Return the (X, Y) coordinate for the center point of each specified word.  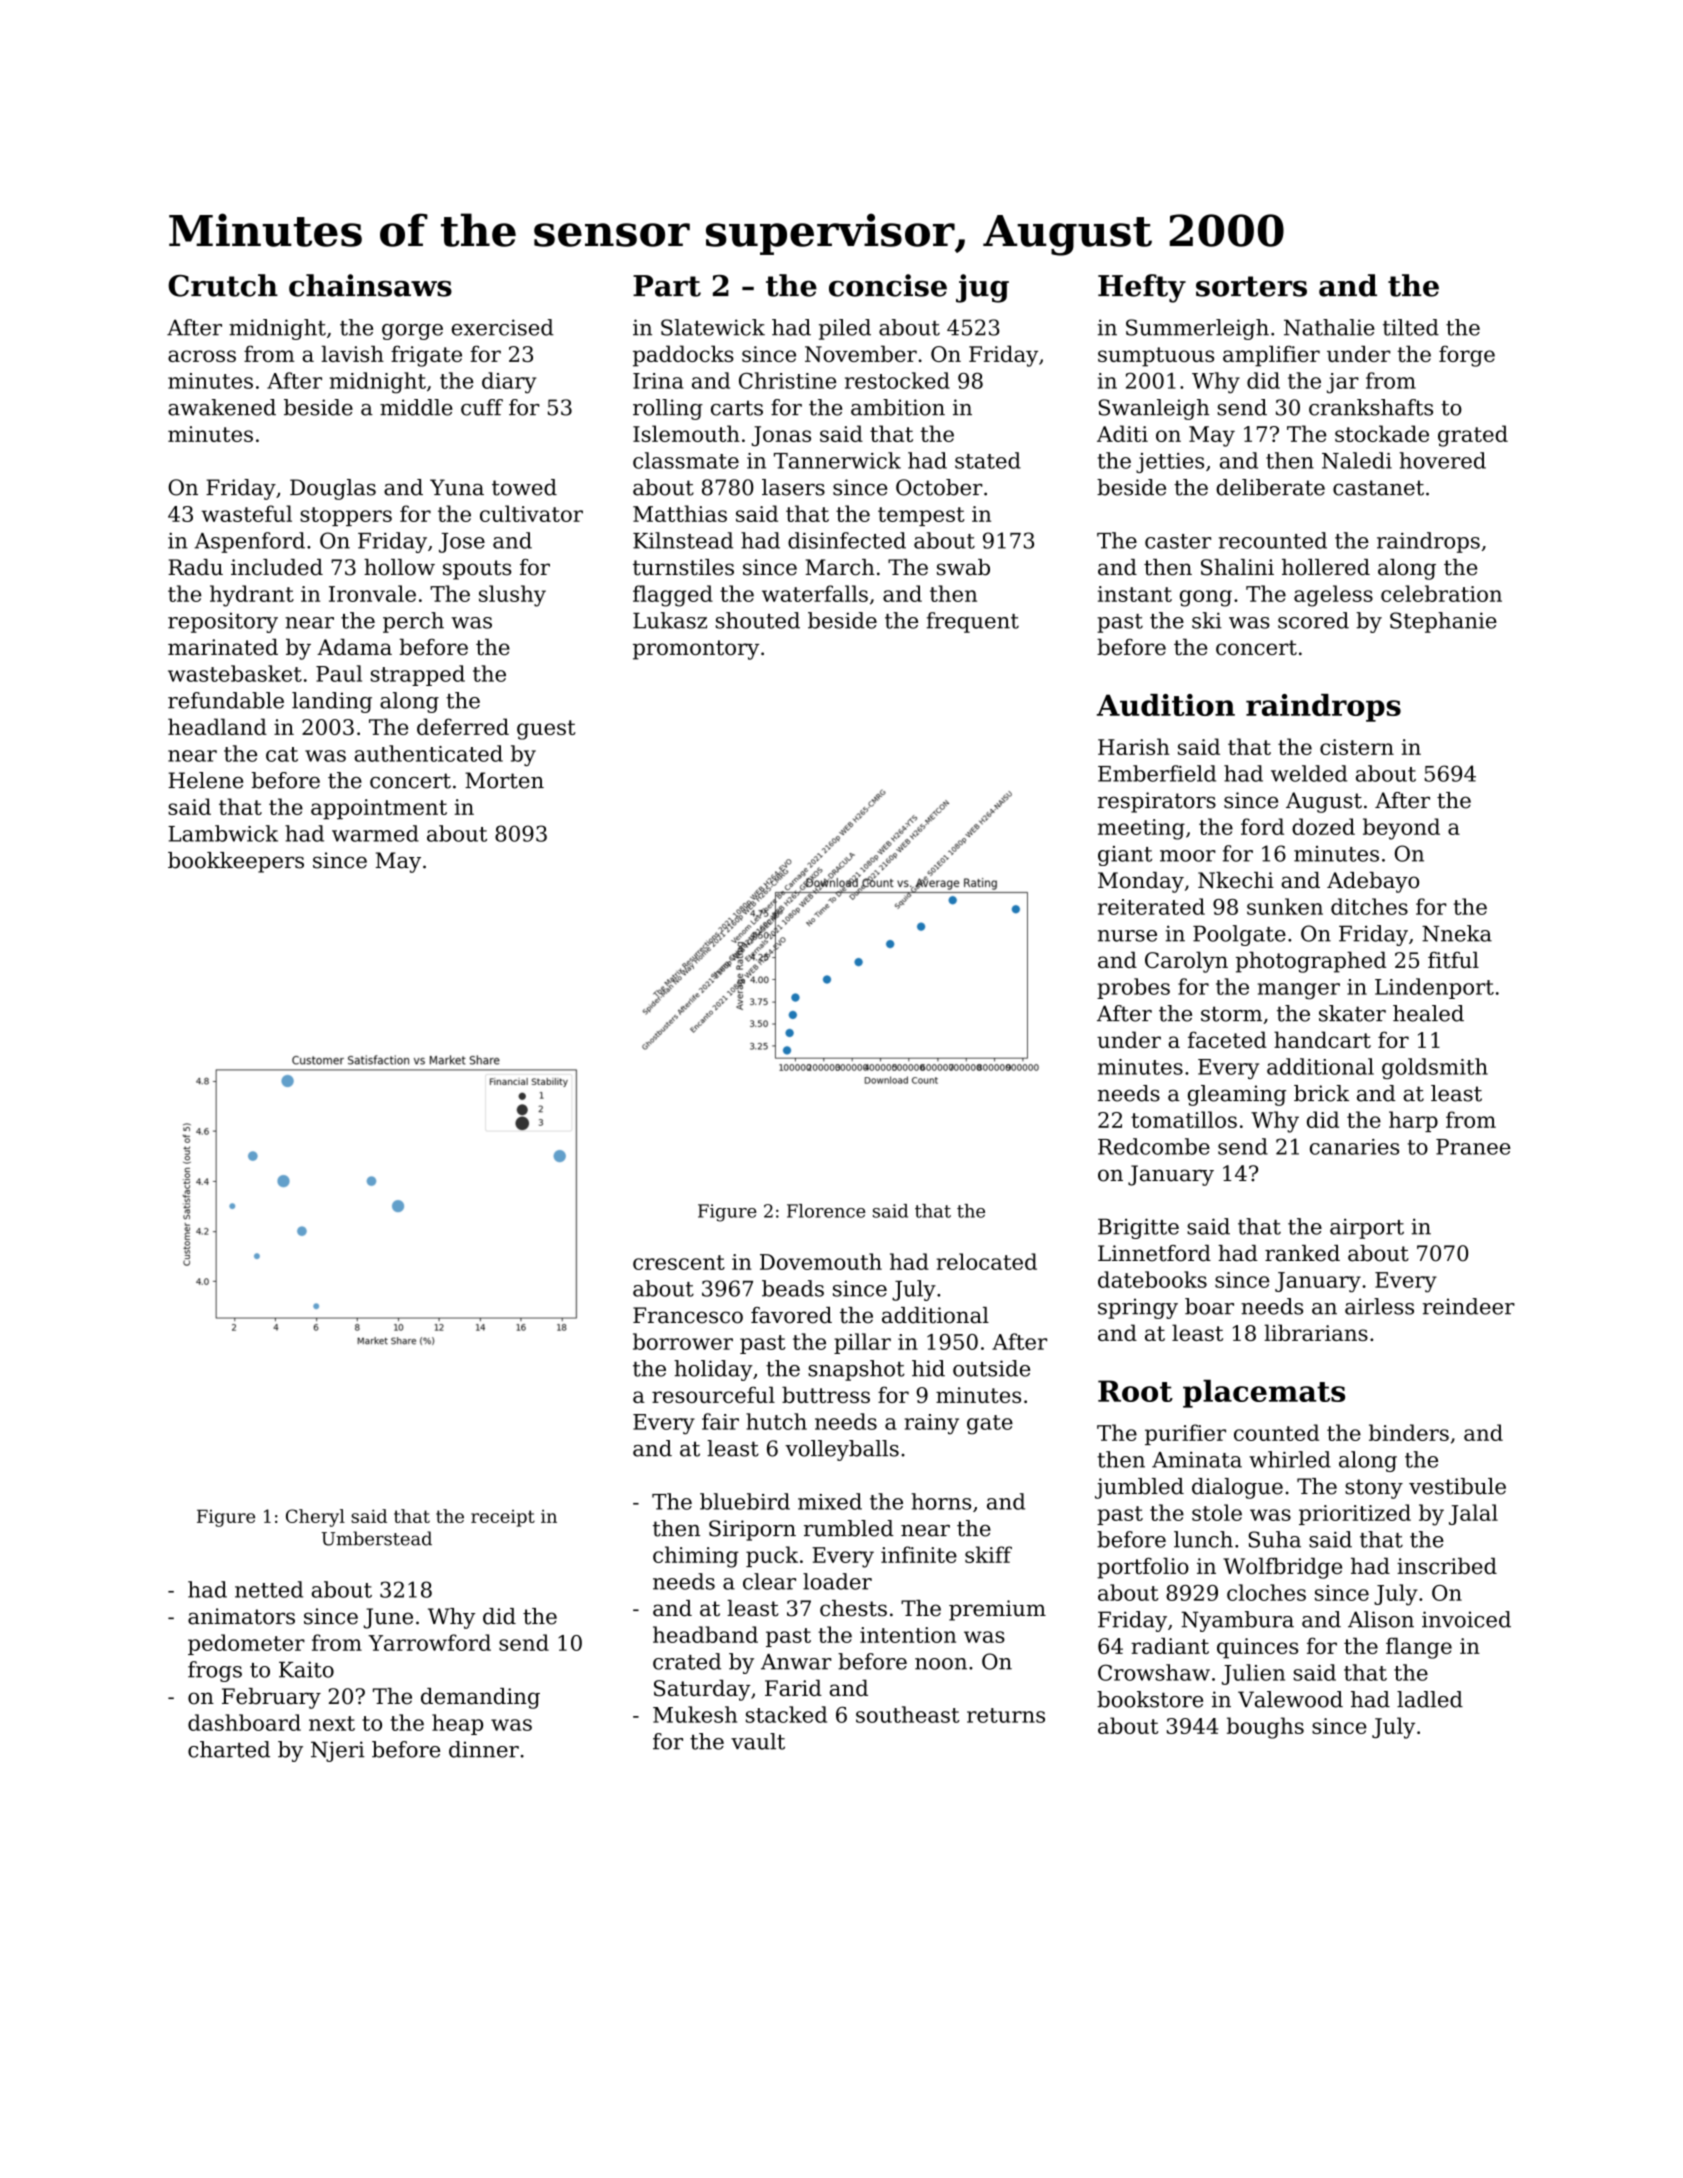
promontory (696, 650)
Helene (205, 780)
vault (758, 1741)
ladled (1430, 1699)
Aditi (1122, 433)
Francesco (688, 1315)
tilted (1411, 327)
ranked (1302, 1253)
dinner (484, 1749)
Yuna (457, 487)
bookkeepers (236, 862)
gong (1206, 598)
